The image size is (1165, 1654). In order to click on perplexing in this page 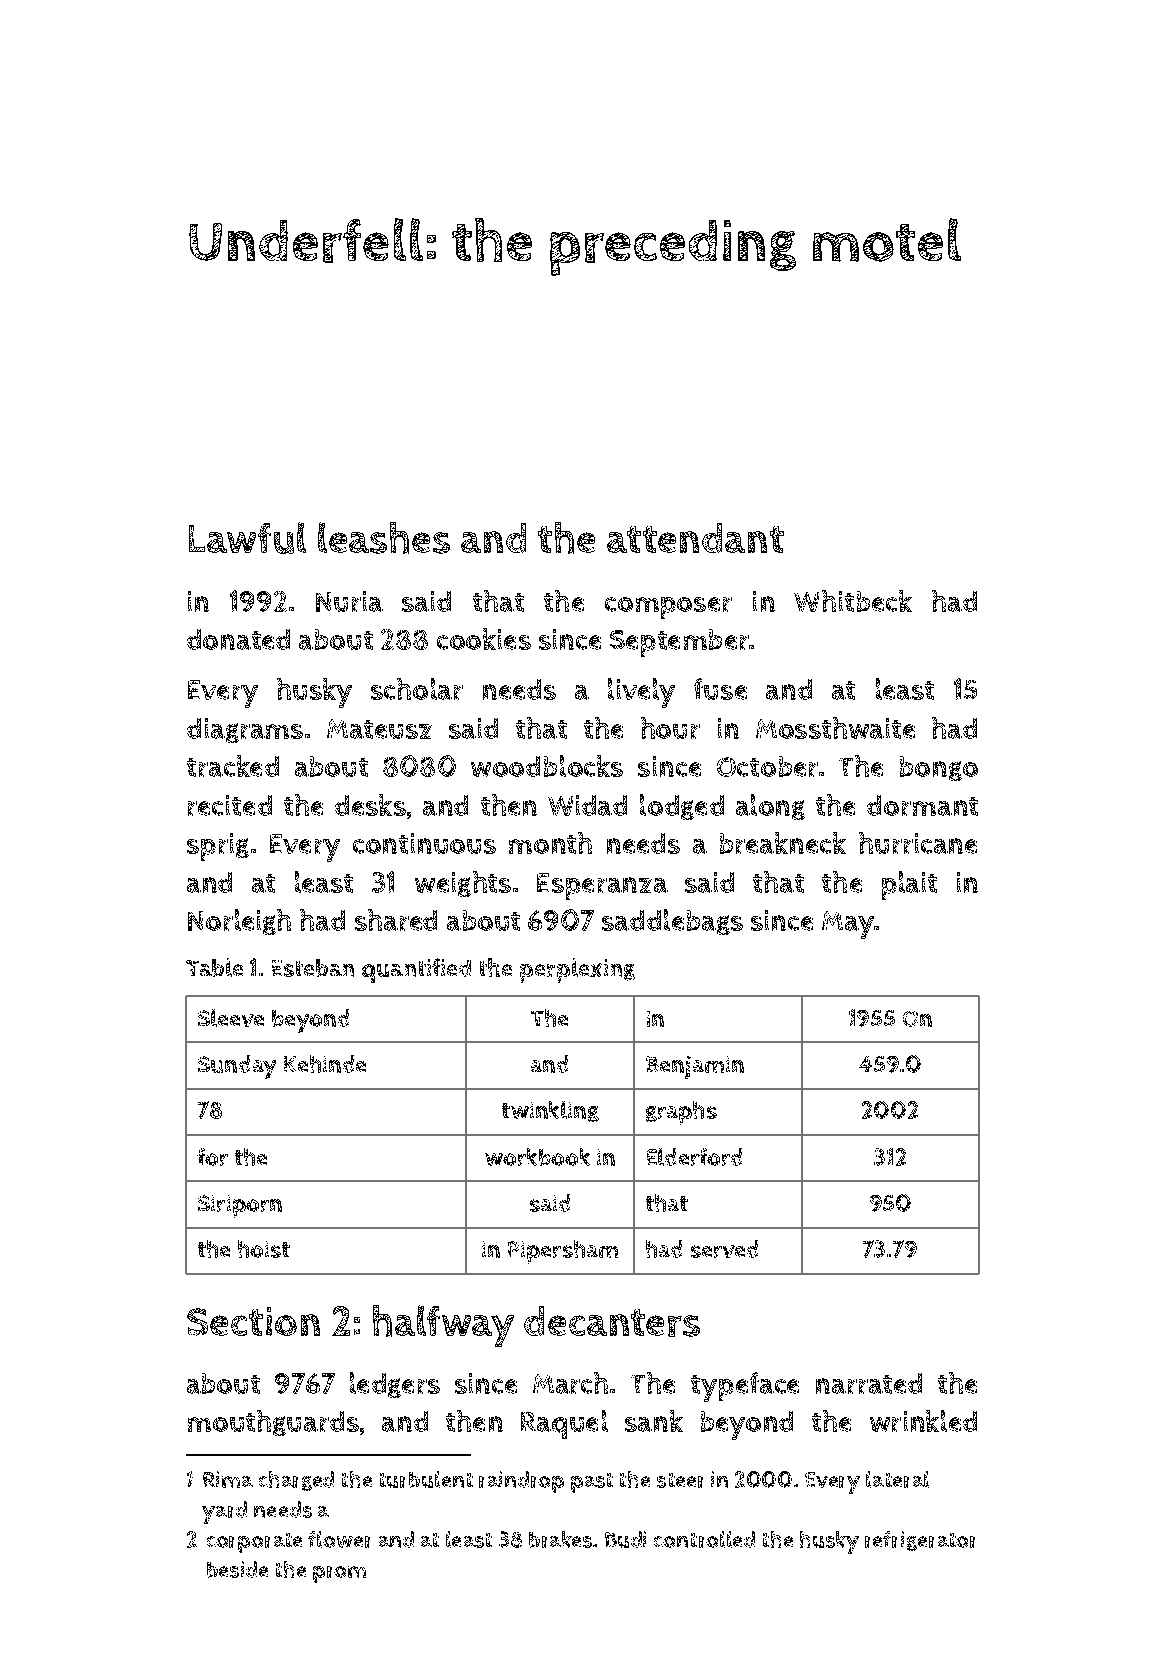, I will do `click(577, 970)`.
